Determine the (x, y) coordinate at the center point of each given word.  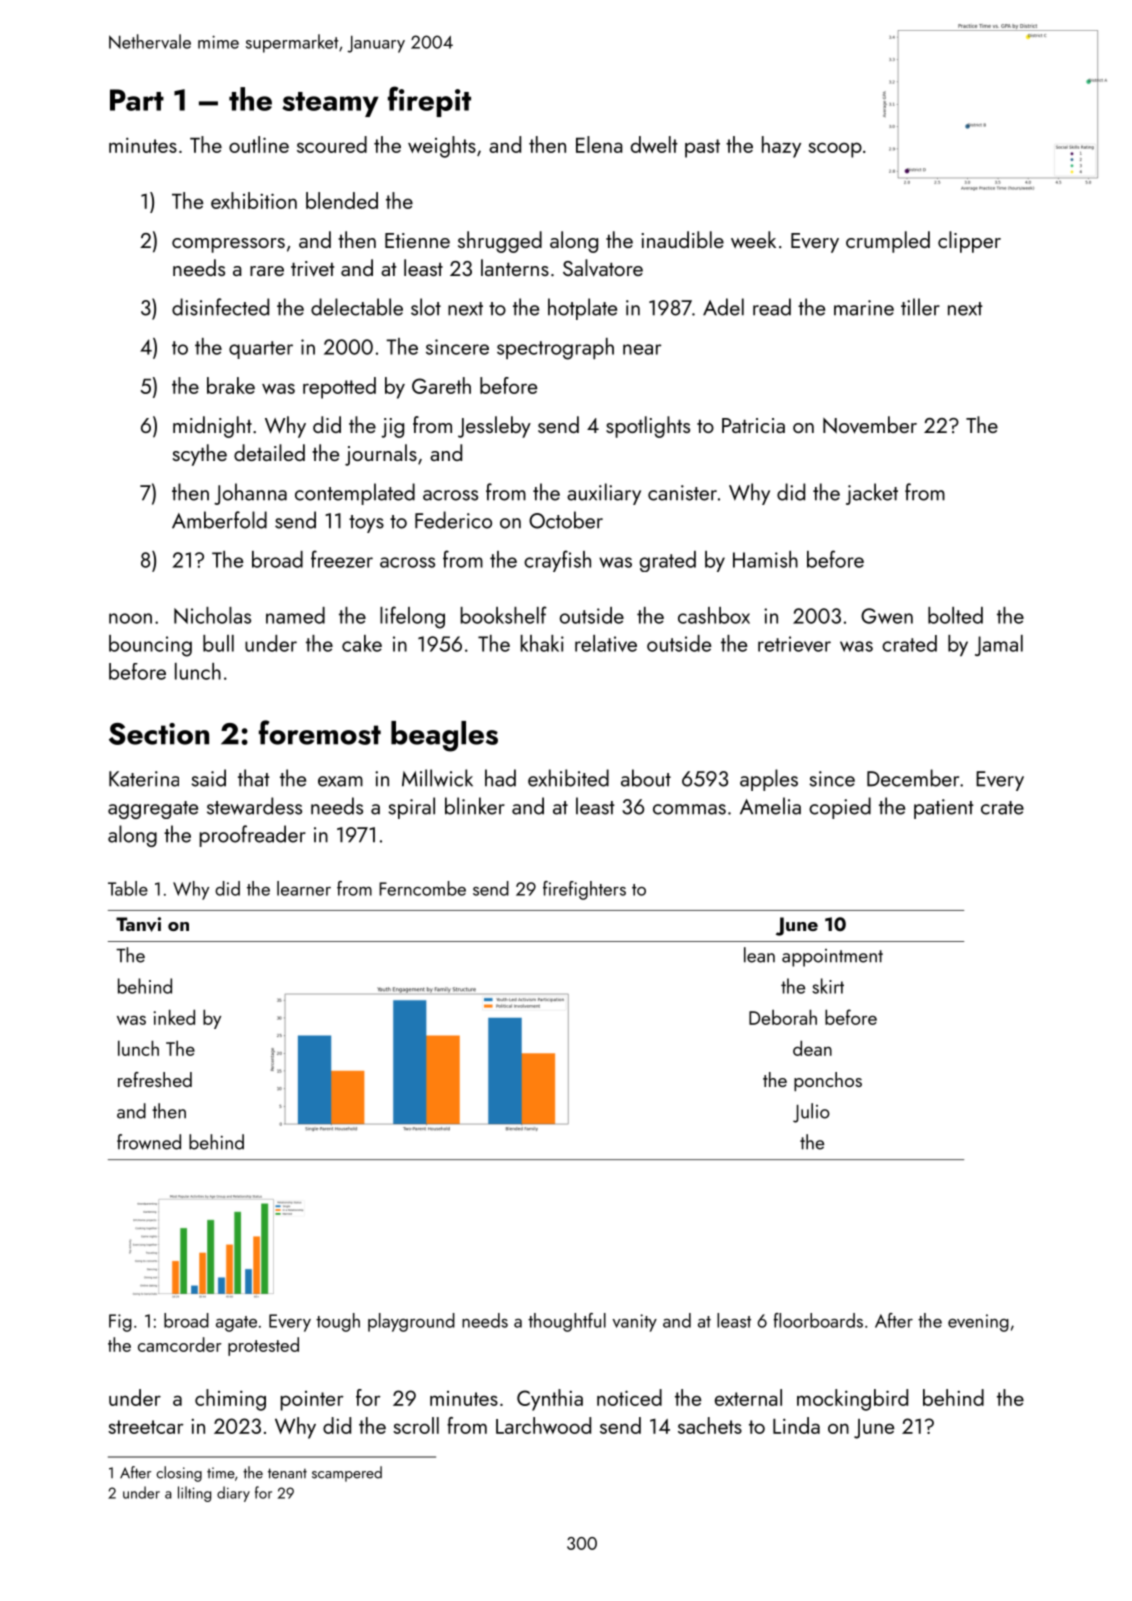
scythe (200, 455)
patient (944, 809)
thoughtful (567, 1322)
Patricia (753, 425)
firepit (429, 101)
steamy (330, 104)
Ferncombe (422, 888)
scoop (835, 150)
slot (426, 307)
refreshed (155, 1079)
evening (978, 1323)
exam (340, 781)
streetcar (146, 1427)
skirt (828, 986)
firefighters (584, 890)
